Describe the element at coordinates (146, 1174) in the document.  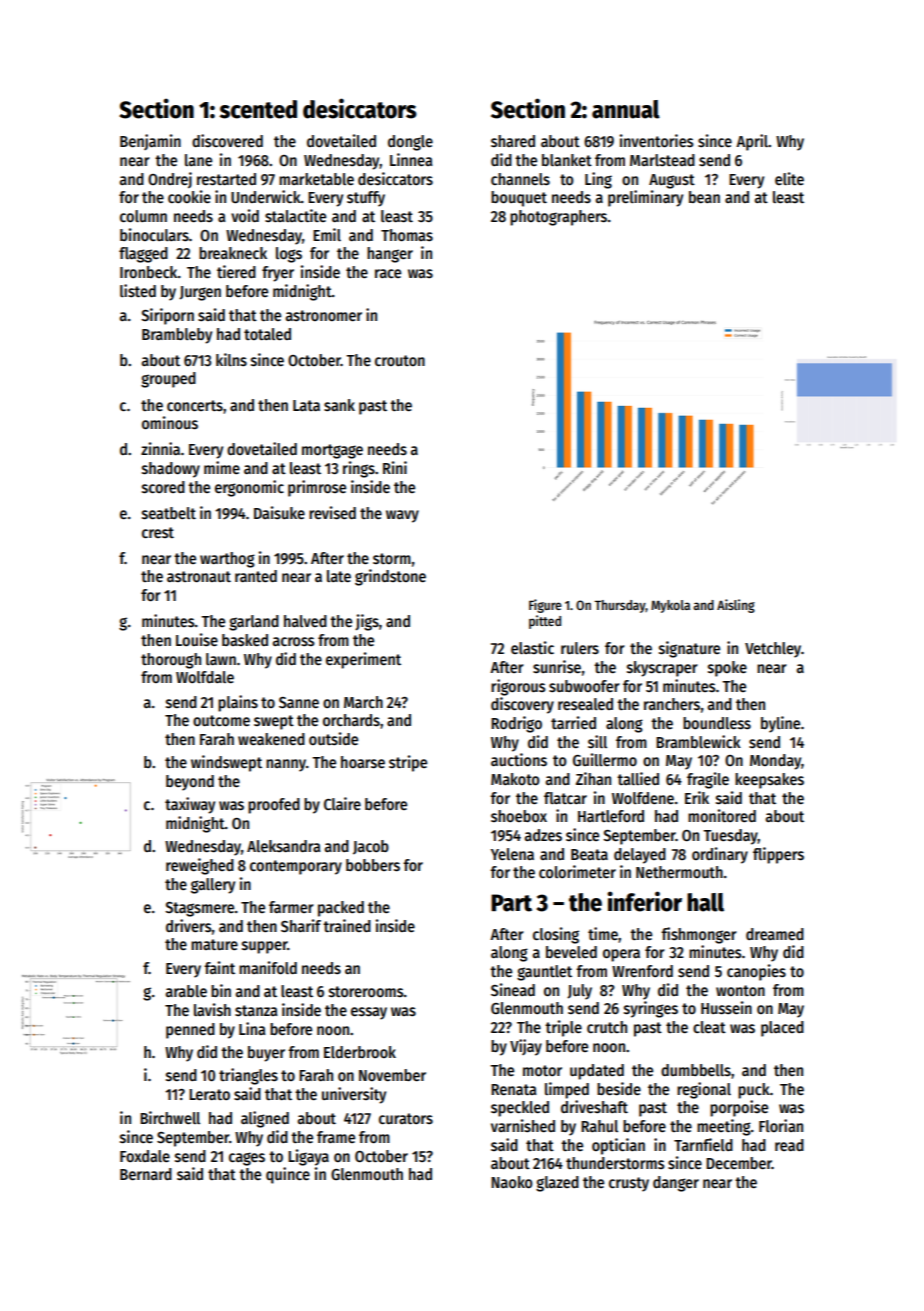
I see `Bernard` at that location.
